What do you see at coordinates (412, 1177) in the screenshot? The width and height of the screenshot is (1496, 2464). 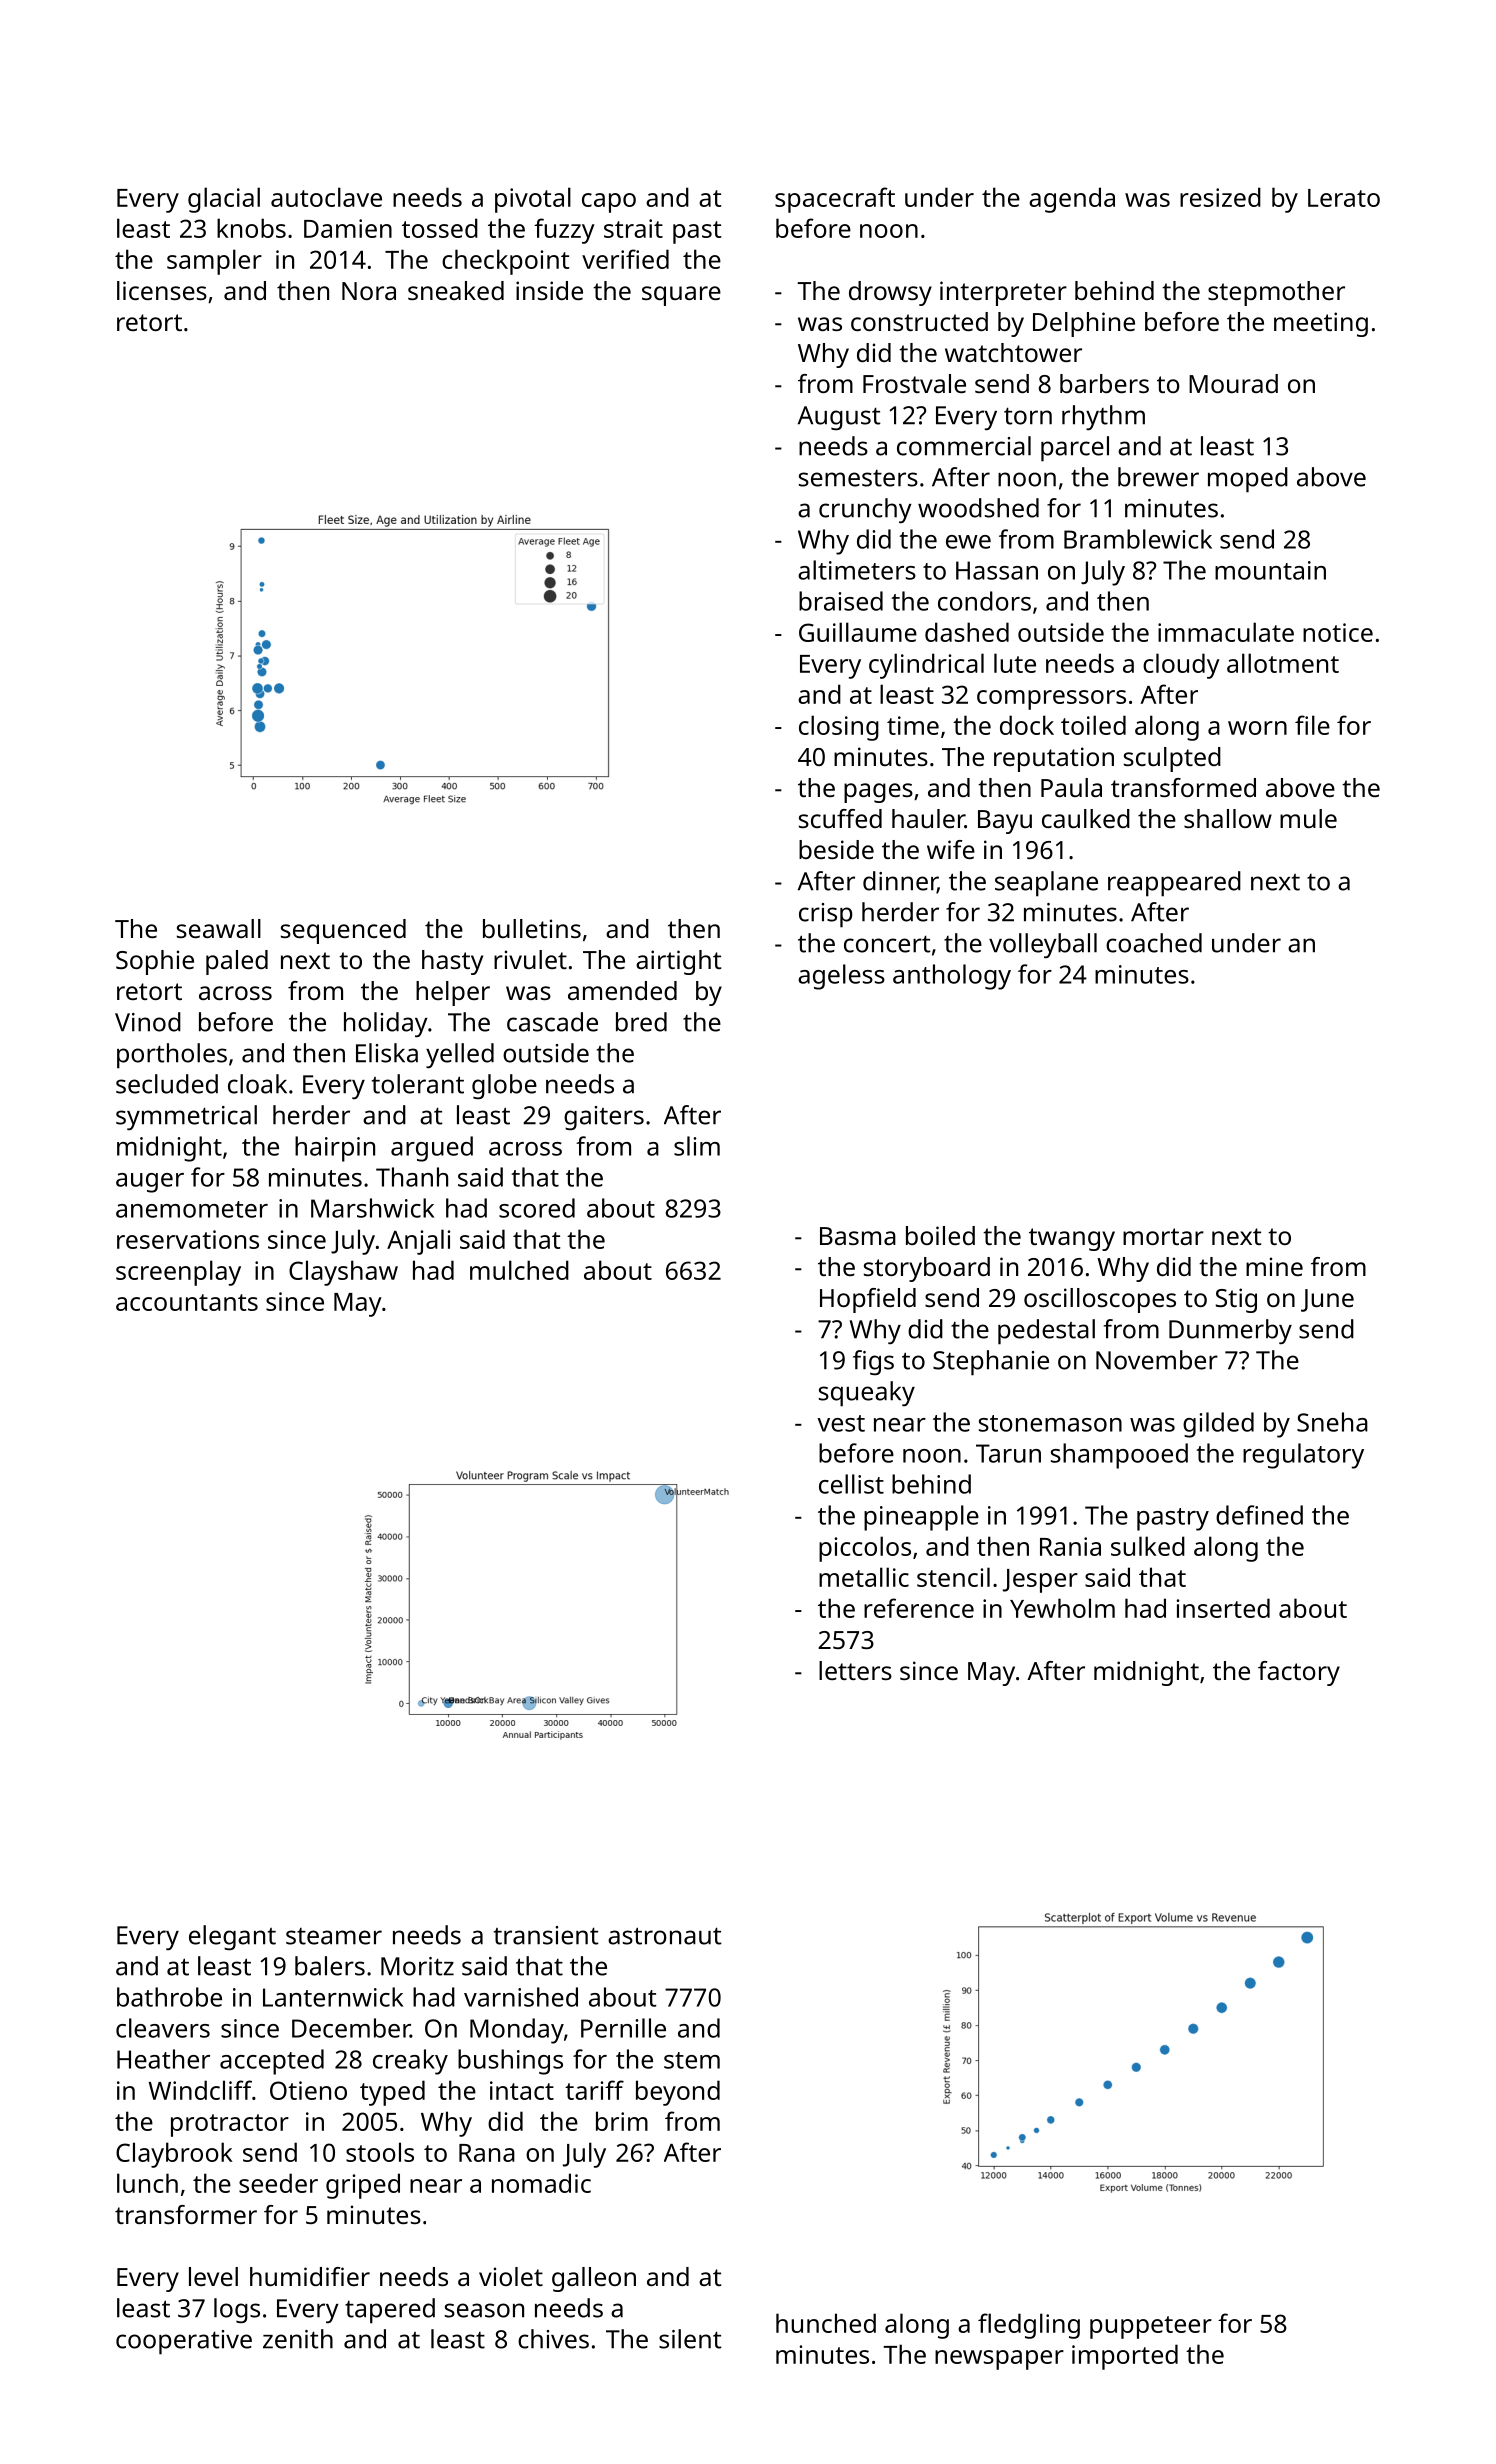 I see `Thanh` at bounding box center [412, 1177].
